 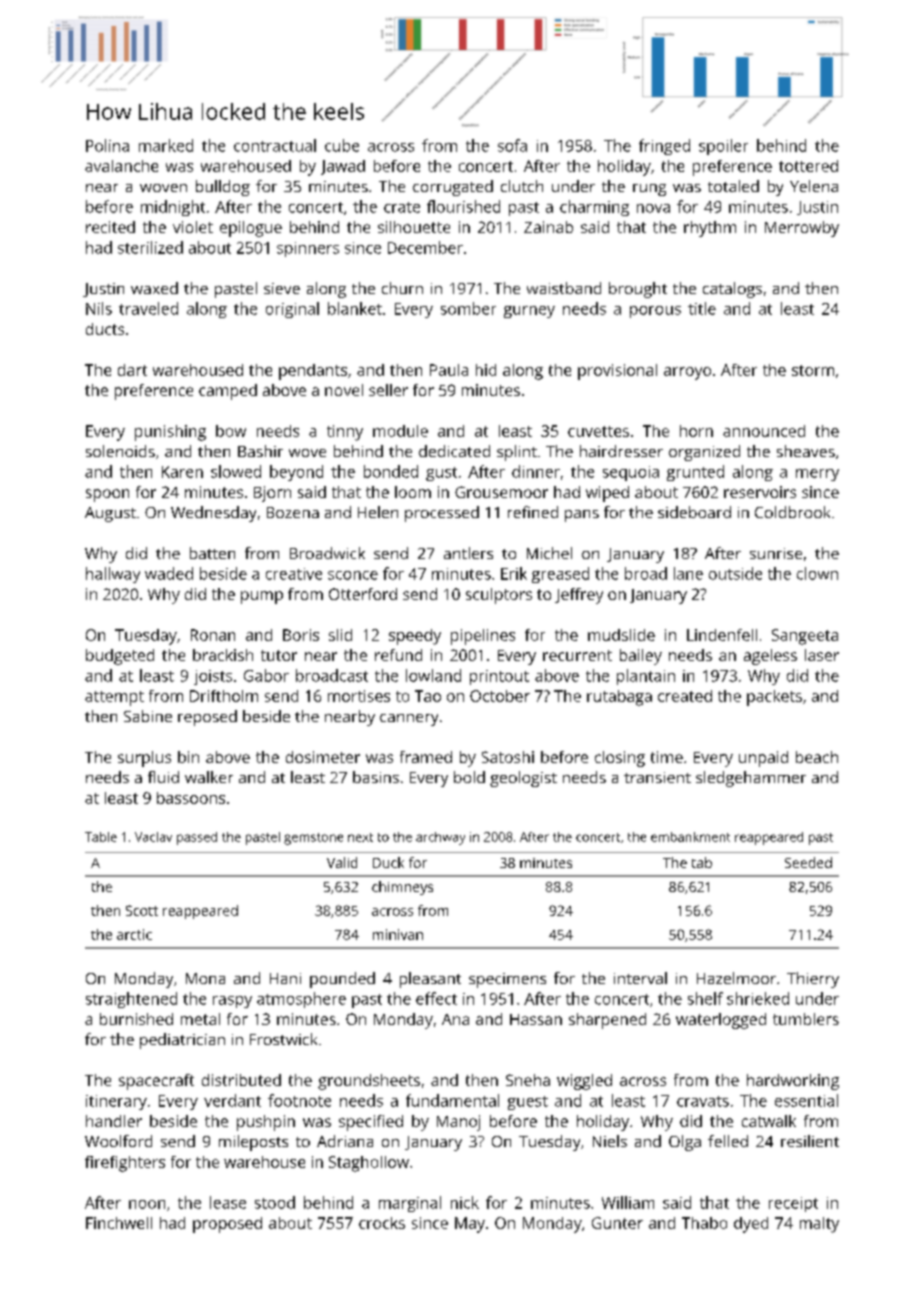 What do you see at coordinates (449, 370) in the screenshot?
I see `Paula` at bounding box center [449, 370].
